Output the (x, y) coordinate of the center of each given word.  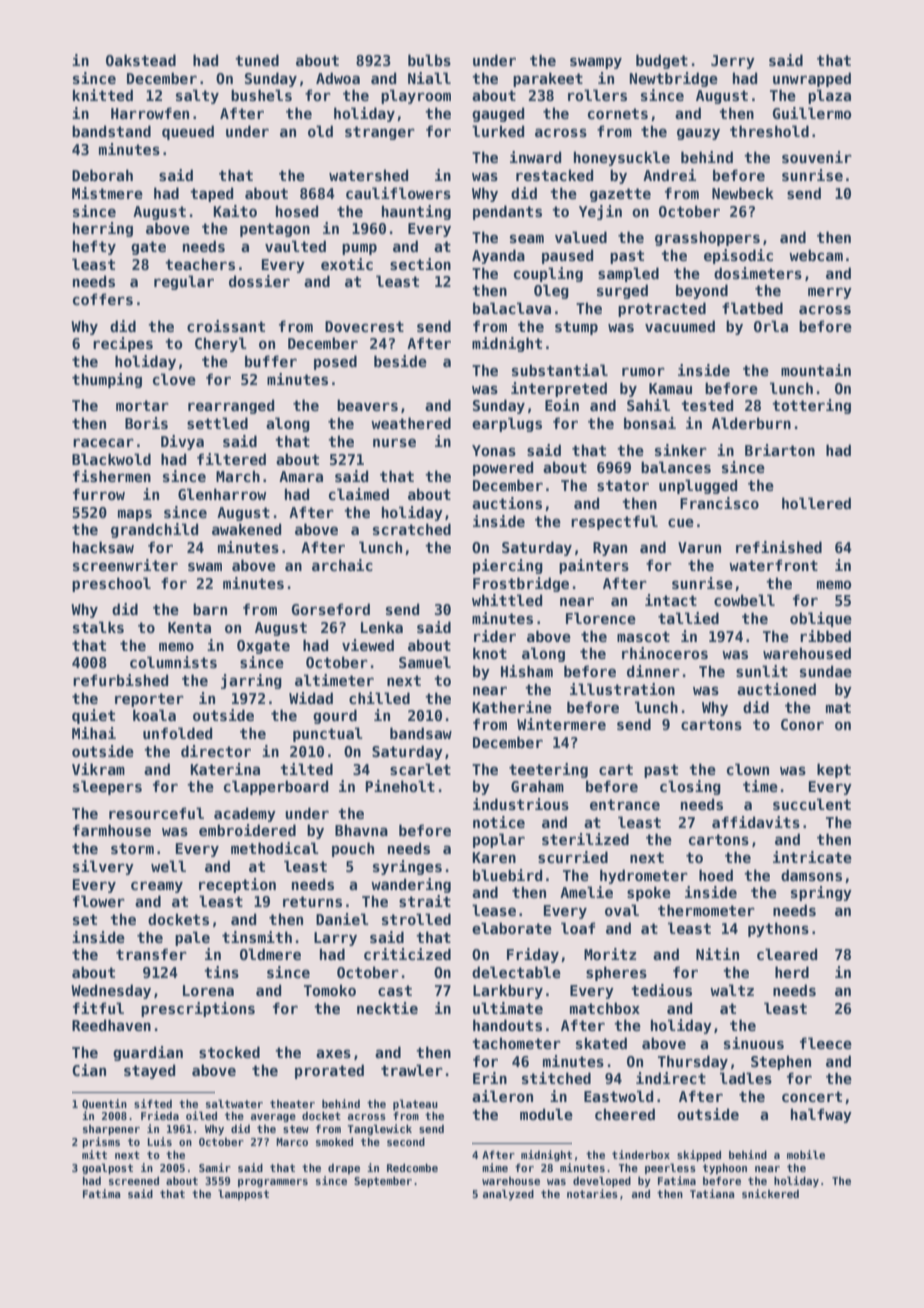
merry (830, 293)
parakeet (548, 79)
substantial (560, 370)
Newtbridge (674, 79)
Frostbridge (521, 584)
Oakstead (141, 60)
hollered (816, 503)
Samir (215, 1167)
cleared (787, 954)
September (383, 1181)
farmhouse (112, 830)
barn (210, 609)
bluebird (507, 875)
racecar (103, 442)
